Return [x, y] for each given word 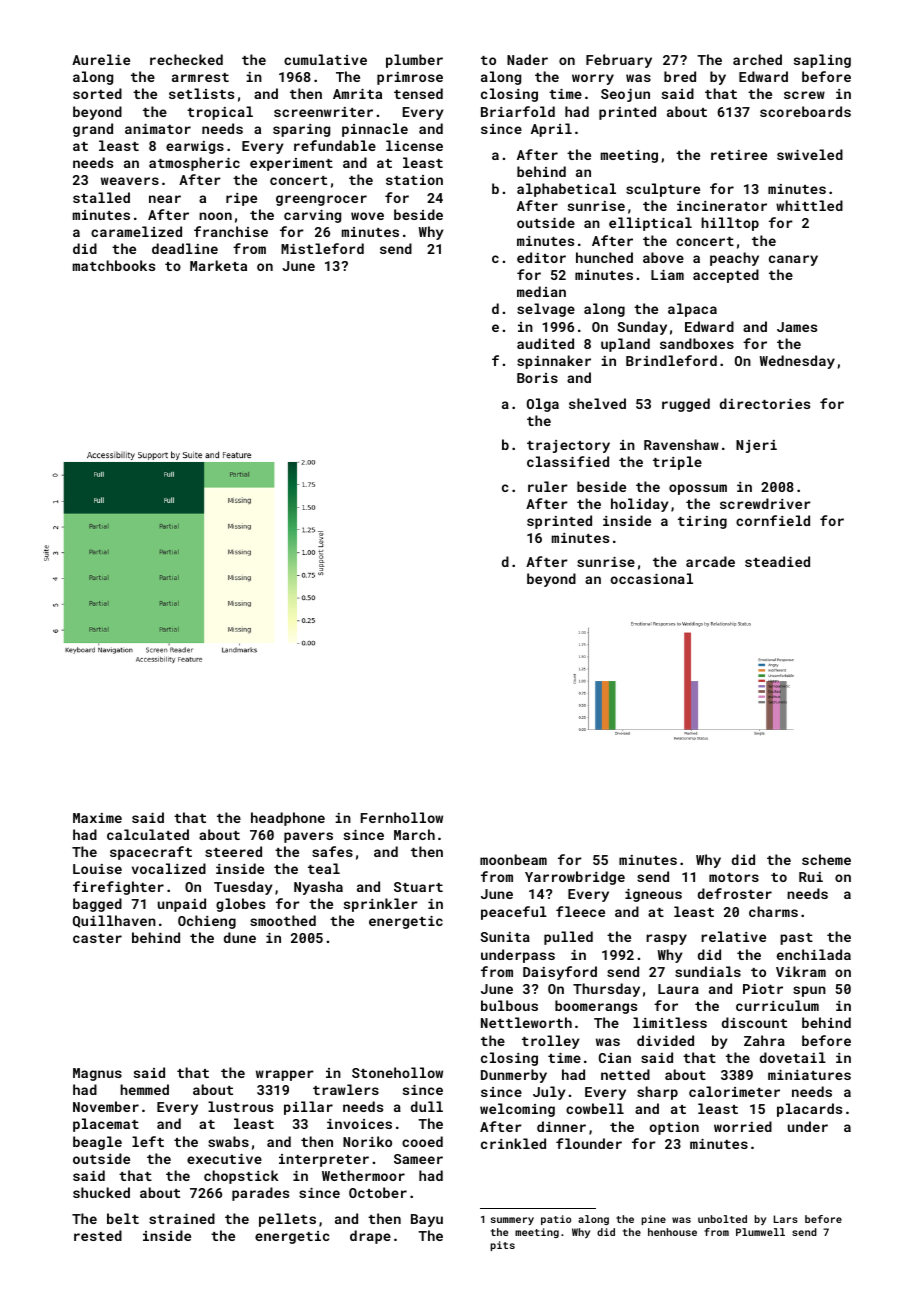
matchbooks [114, 265]
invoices [359, 1124]
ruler [548, 486]
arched [757, 59]
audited [545, 343]
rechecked [186, 59]
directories [765, 403]
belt [123, 1218]
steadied [777, 561]
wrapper [285, 1075]
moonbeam [513, 859]
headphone [288, 819]
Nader [527, 59]
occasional [651, 578]
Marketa [218, 265]
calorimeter [734, 1091]
